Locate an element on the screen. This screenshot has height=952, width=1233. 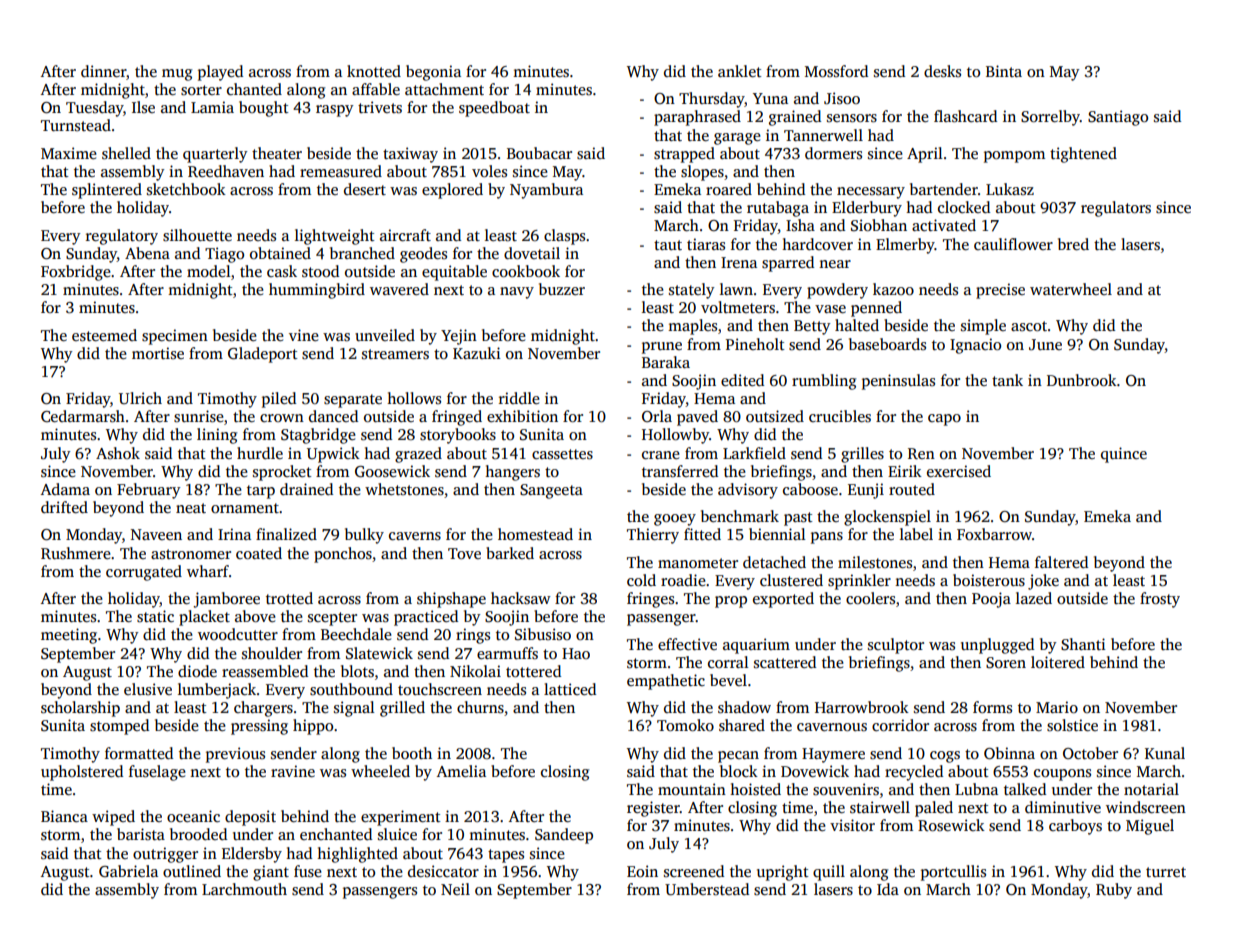
April is located at coordinates (925, 155).
